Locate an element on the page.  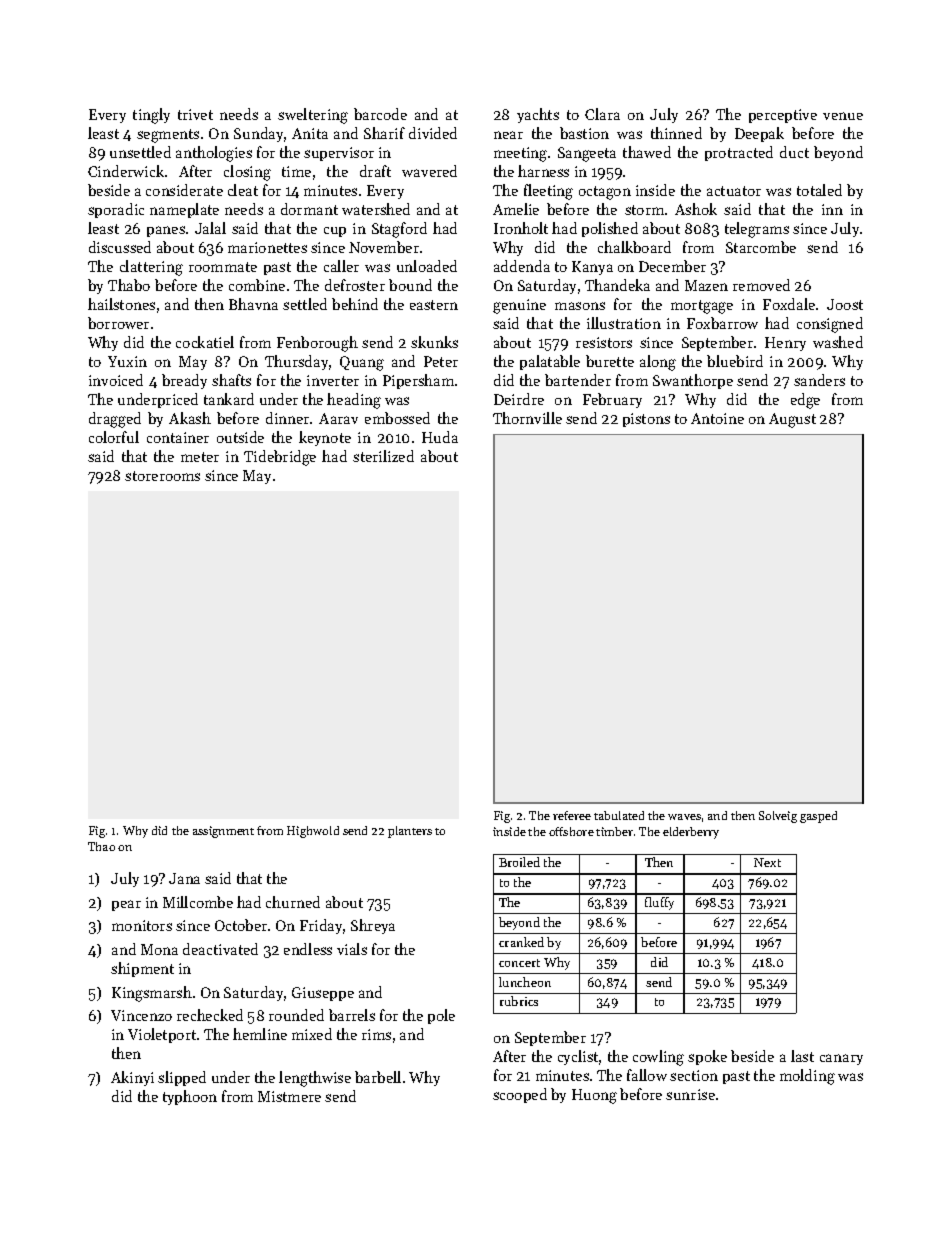
Thursday is located at coordinates (296, 362).
